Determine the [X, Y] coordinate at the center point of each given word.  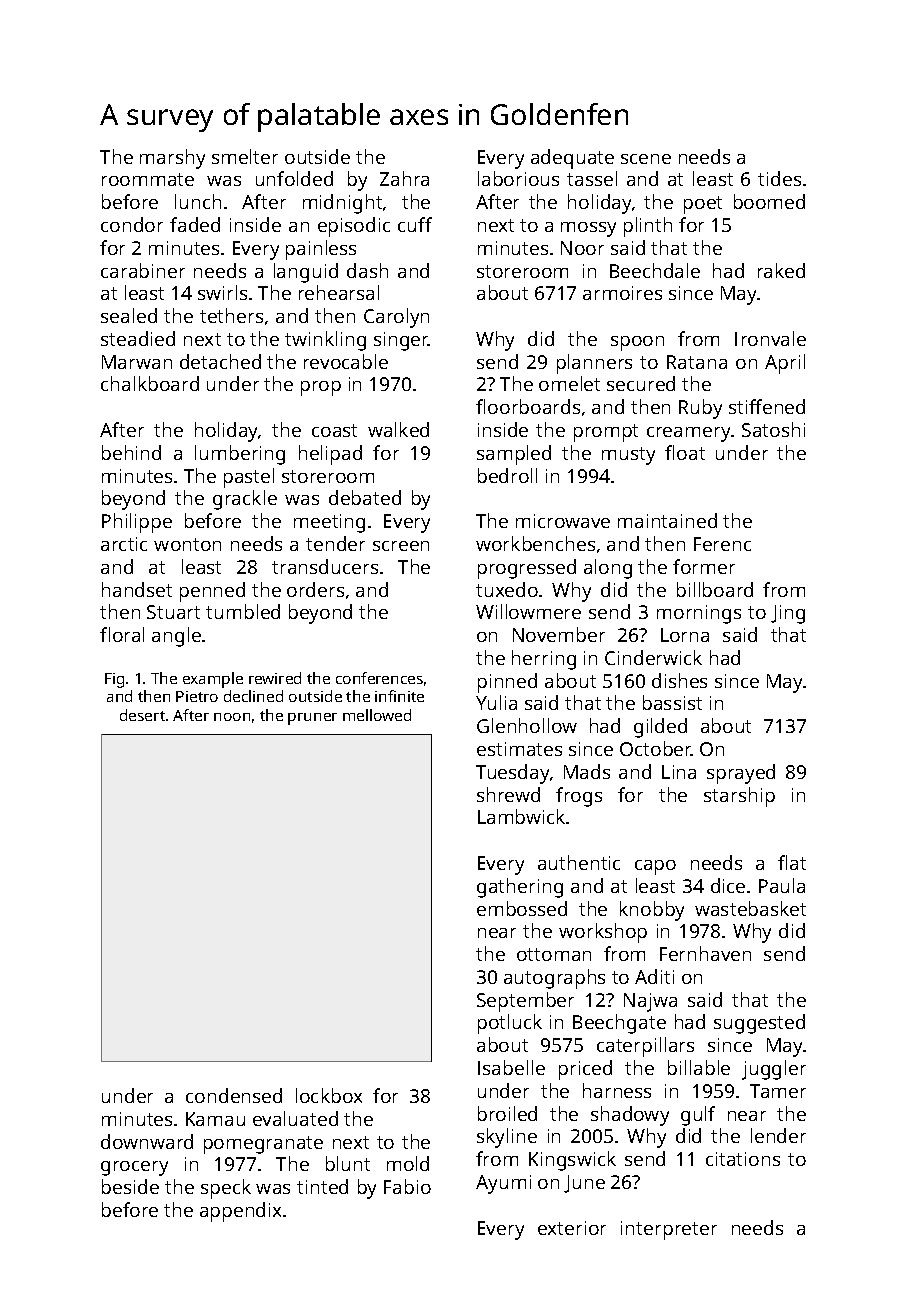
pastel [249, 478]
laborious [518, 178]
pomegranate [263, 1145]
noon [232, 717]
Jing [788, 614]
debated [365, 497]
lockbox [329, 1095]
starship [739, 797]
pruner [312, 719]
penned [212, 592]
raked [781, 270]
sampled [514, 455]
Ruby [700, 409]
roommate [148, 179]
